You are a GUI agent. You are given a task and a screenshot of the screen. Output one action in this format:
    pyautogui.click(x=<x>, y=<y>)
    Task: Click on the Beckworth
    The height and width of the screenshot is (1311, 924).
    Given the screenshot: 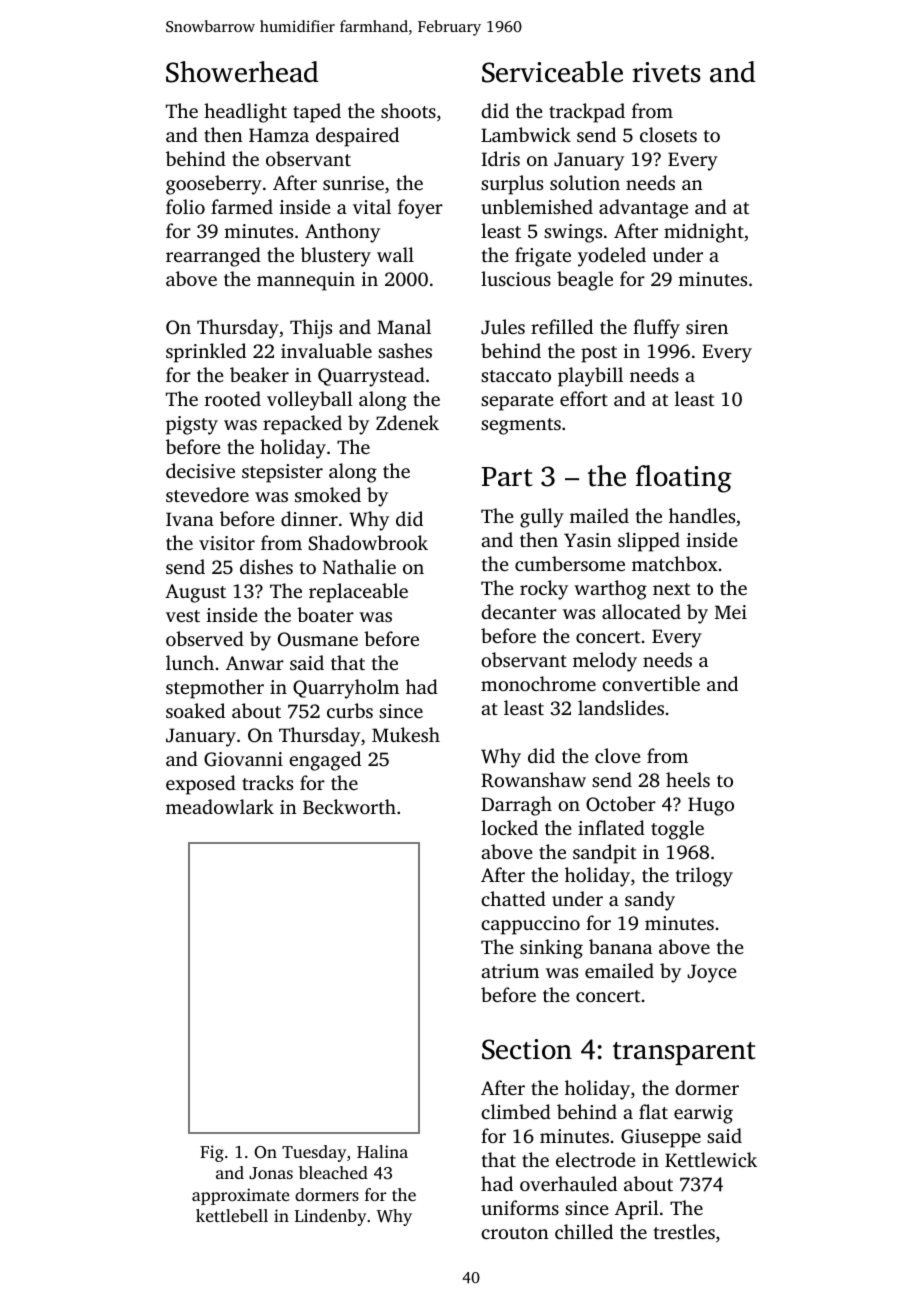 What is the action you would take?
    pyautogui.click(x=349, y=806)
